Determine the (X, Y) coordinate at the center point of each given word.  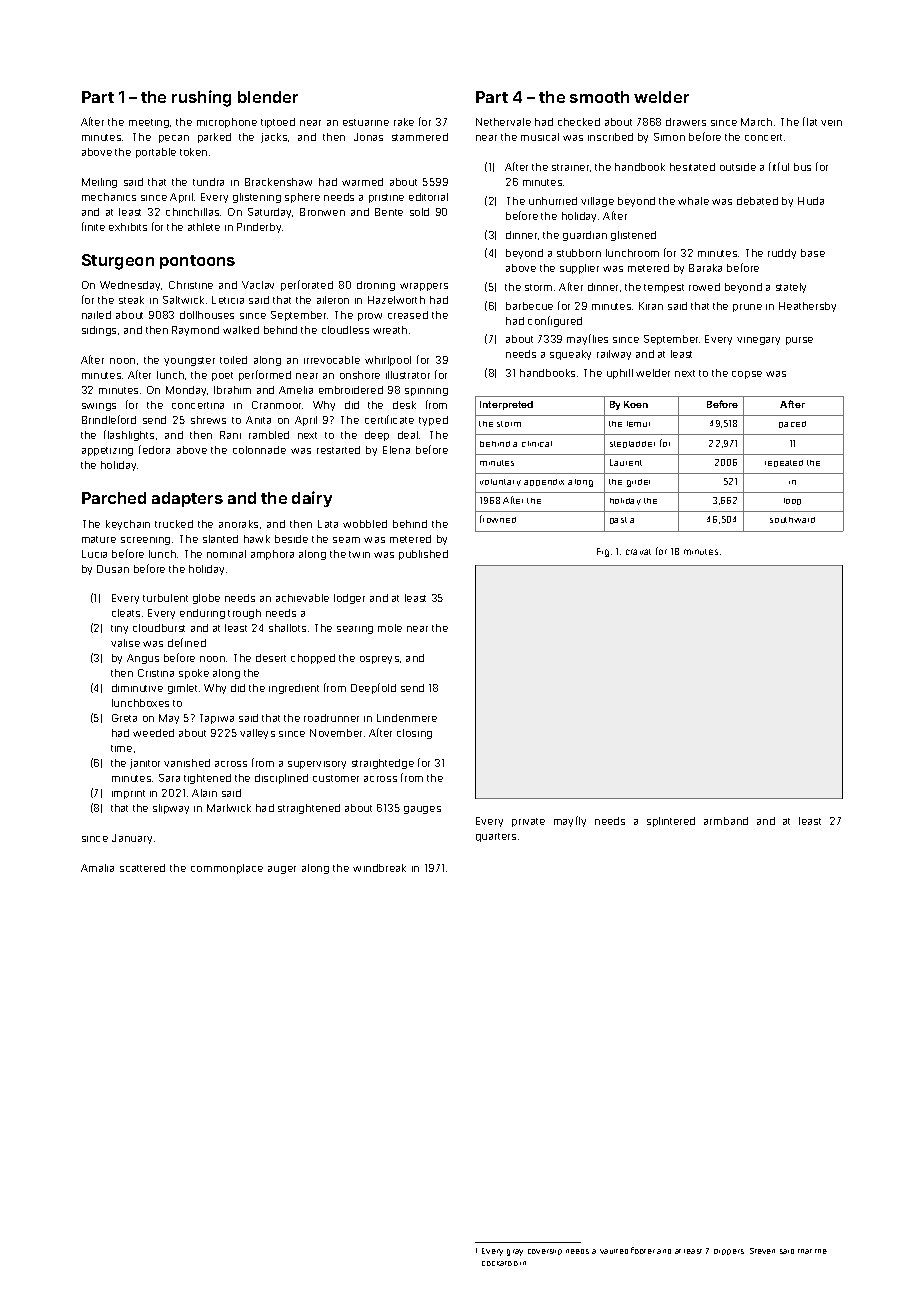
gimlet (182, 689)
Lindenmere (407, 718)
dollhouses (207, 315)
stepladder (632, 444)
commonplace (227, 869)
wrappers (424, 287)
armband (726, 821)
